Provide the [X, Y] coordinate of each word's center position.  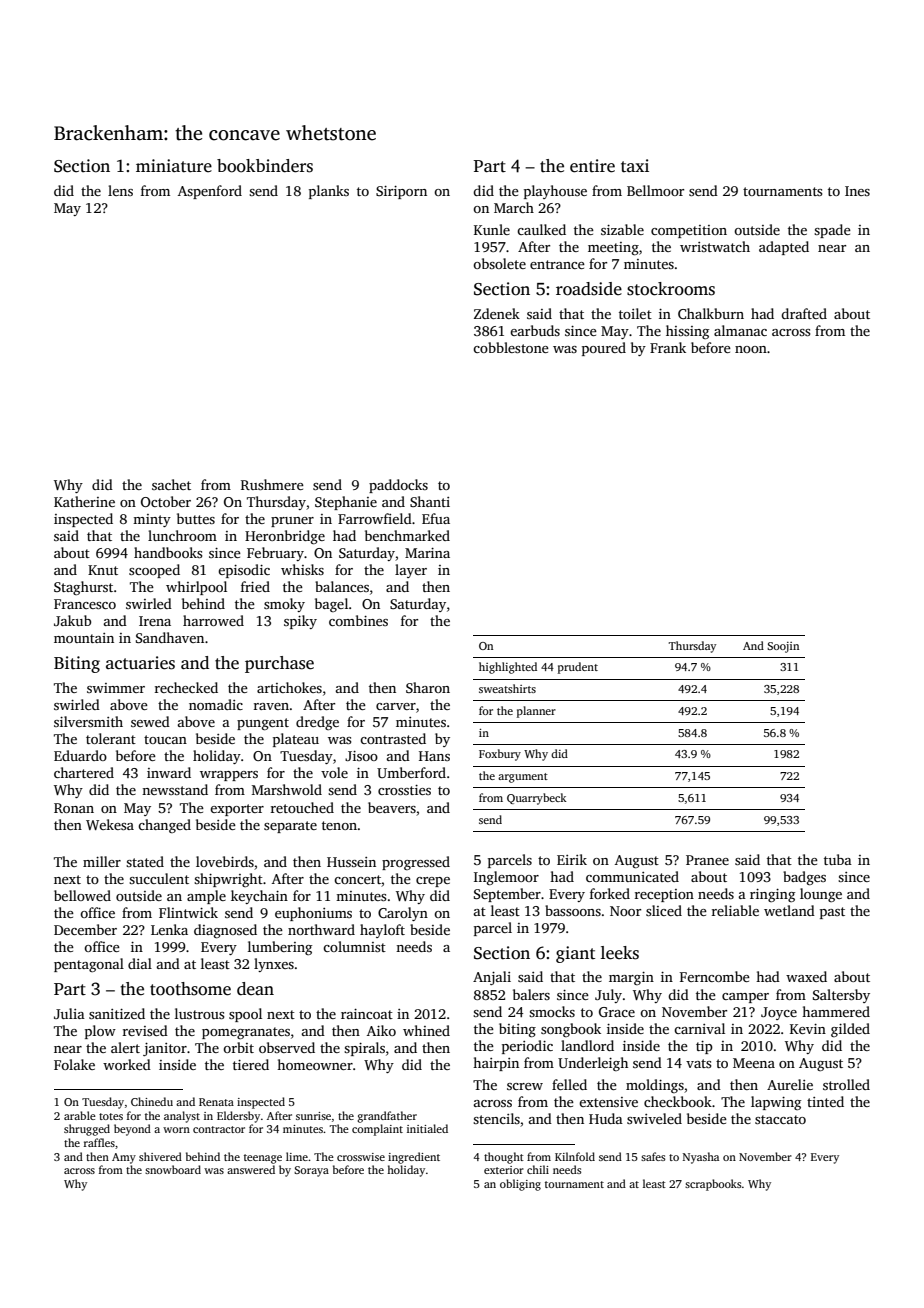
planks [329, 192]
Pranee [707, 860]
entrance [557, 264]
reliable [735, 910]
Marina [427, 553]
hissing [687, 332]
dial [140, 963]
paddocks [398, 486]
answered [251, 1169]
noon [751, 349]
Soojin [783, 647]
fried [255, 586]
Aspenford [210, 192]
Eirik [572, 859]
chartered [84, 772]
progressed [416, 863]
